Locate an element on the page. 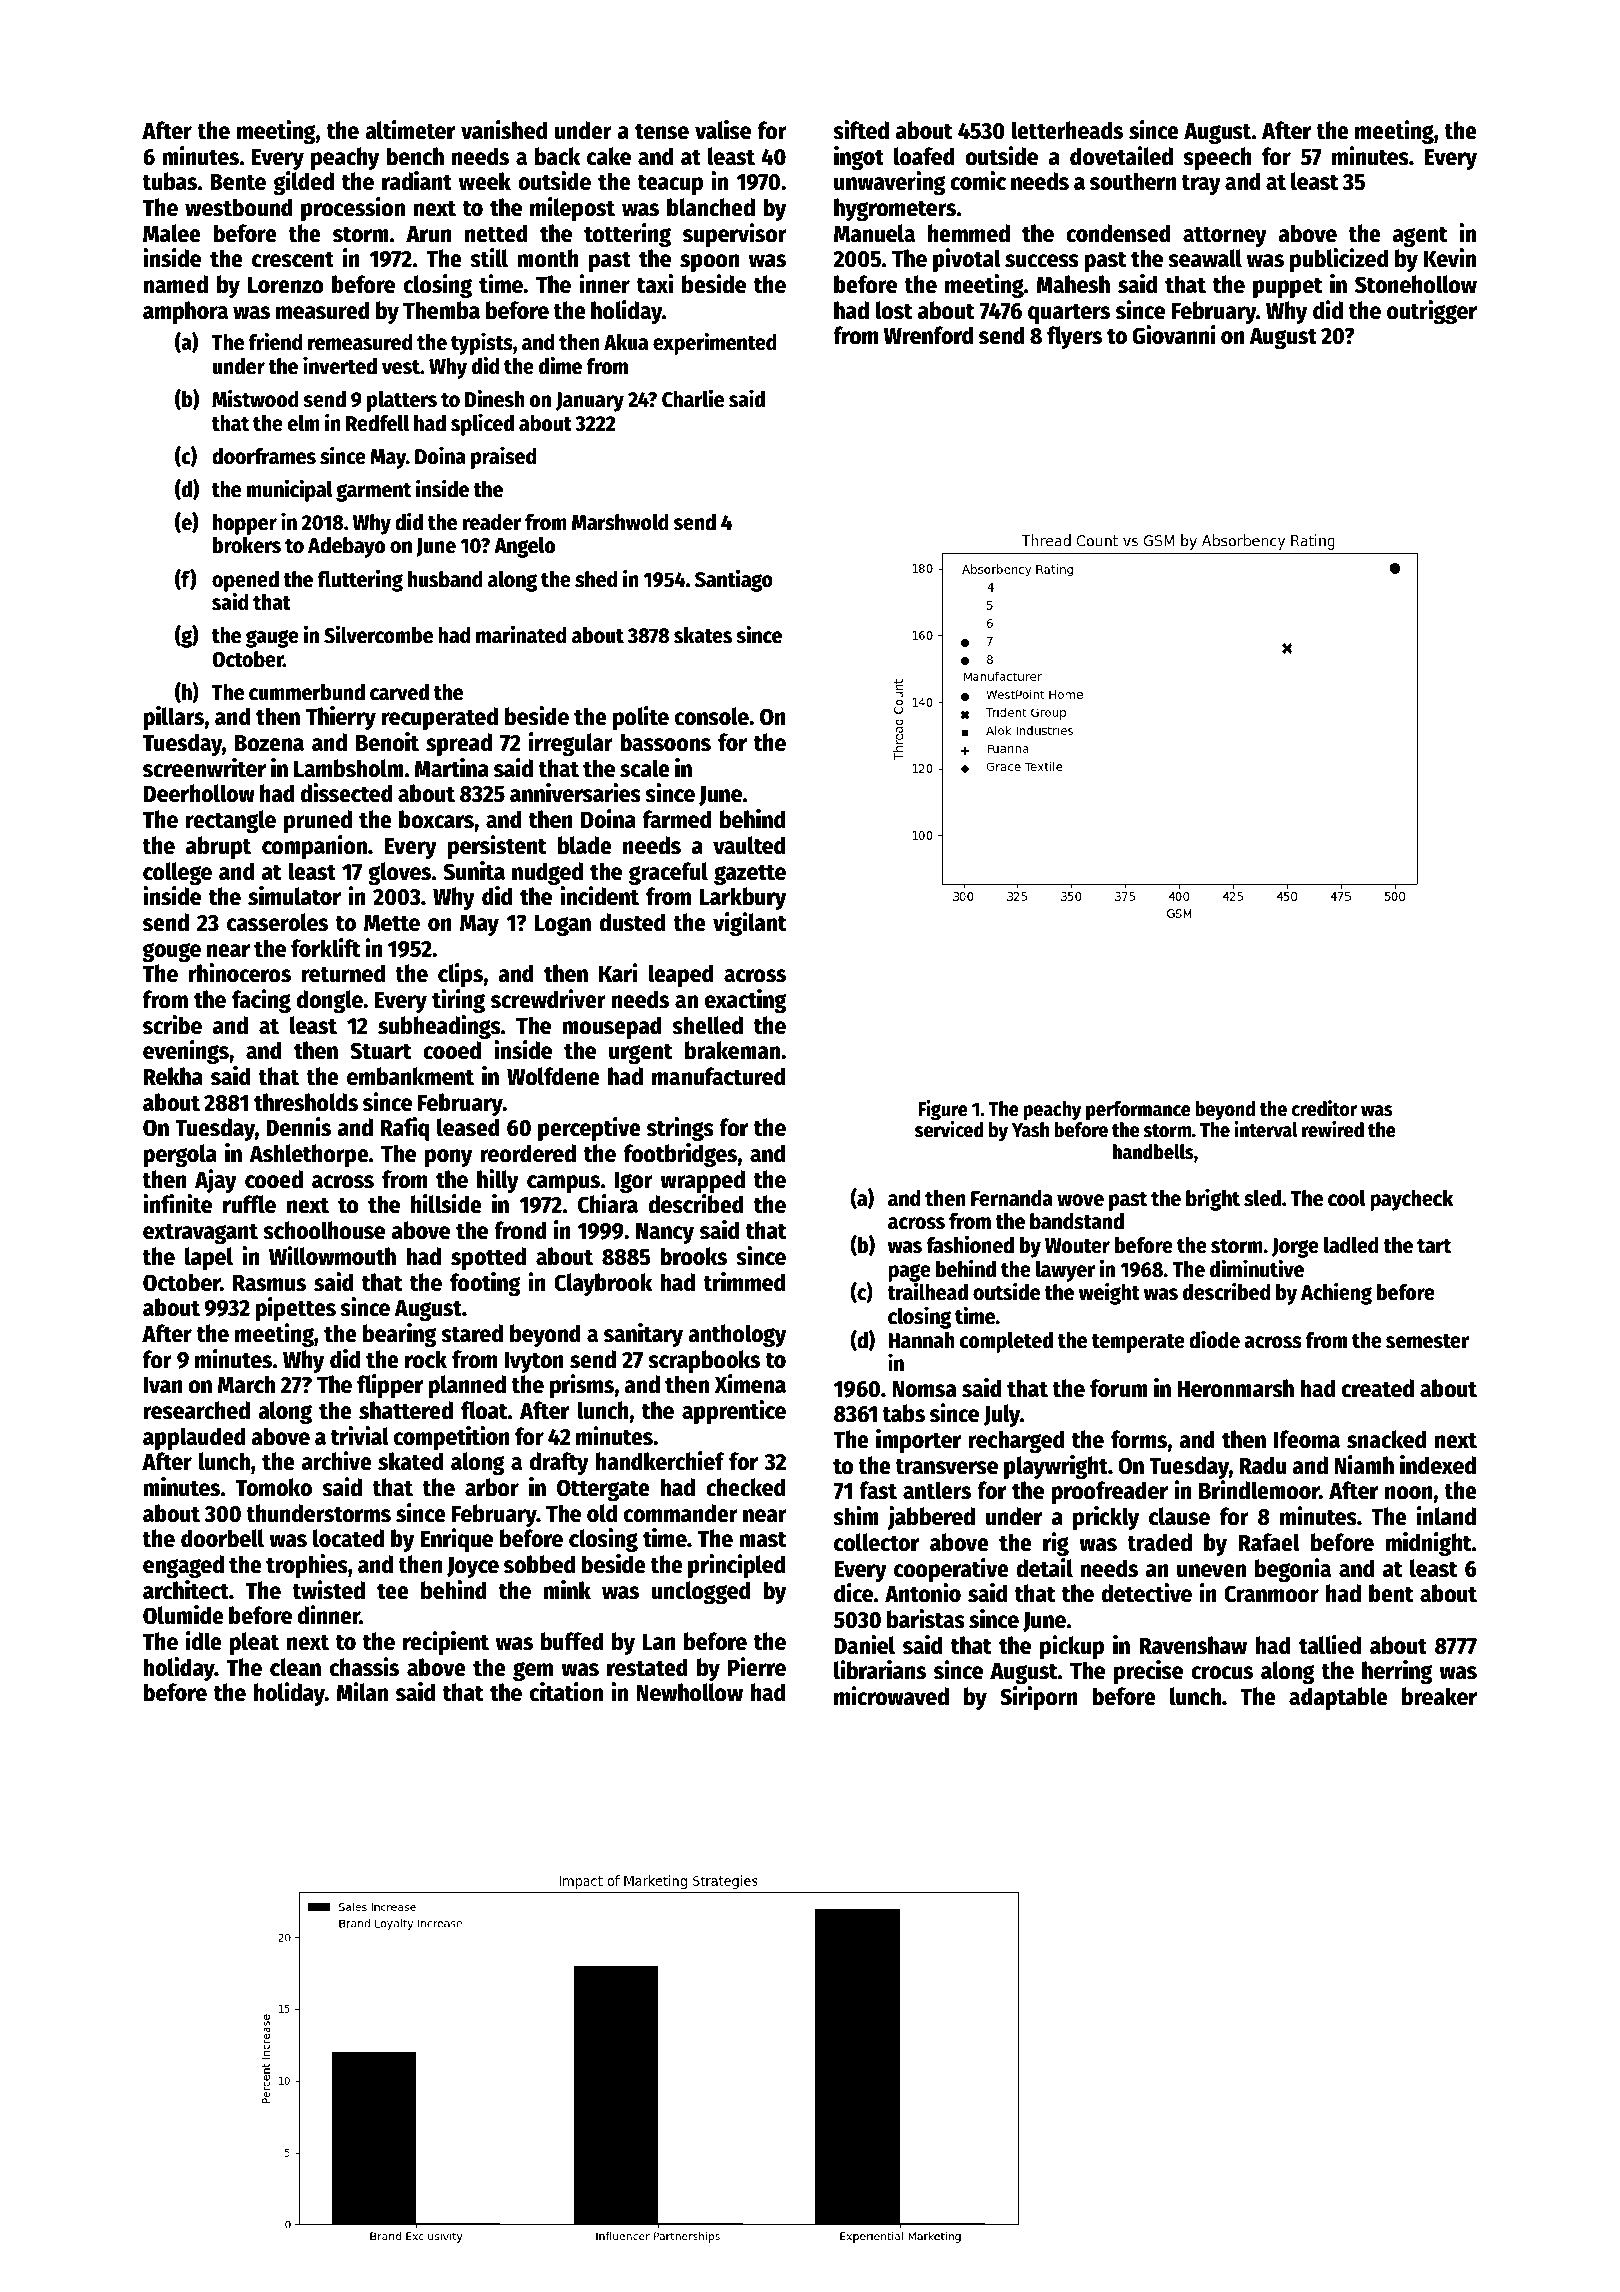 The height and width of the page is (2292, 1620). gilded is located at coordinates (303, 183).
